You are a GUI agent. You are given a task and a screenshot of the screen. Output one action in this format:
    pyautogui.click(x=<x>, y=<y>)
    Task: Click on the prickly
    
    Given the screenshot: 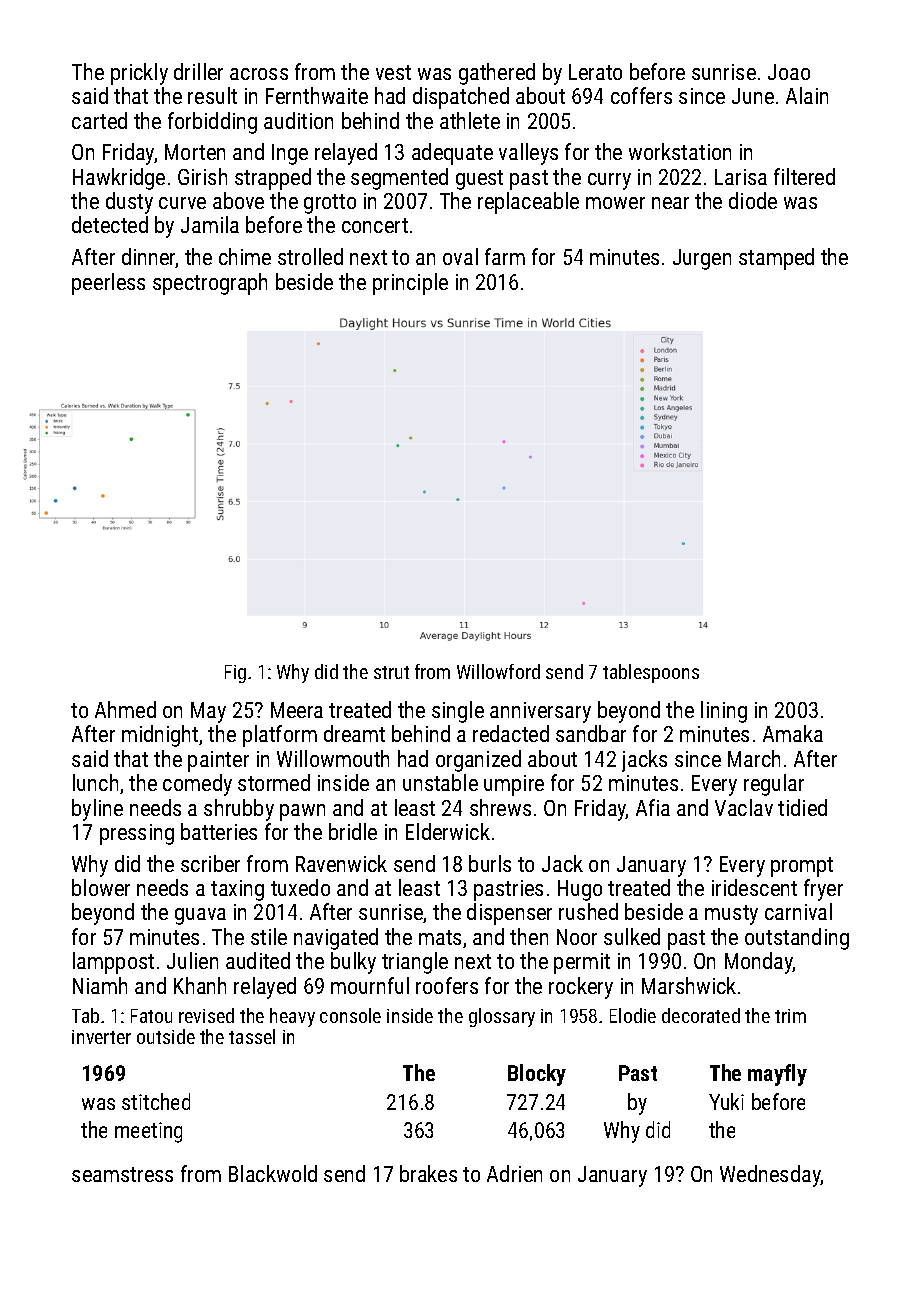 What is the action you would take?
    pyautogui.click(x=139, y=74)
